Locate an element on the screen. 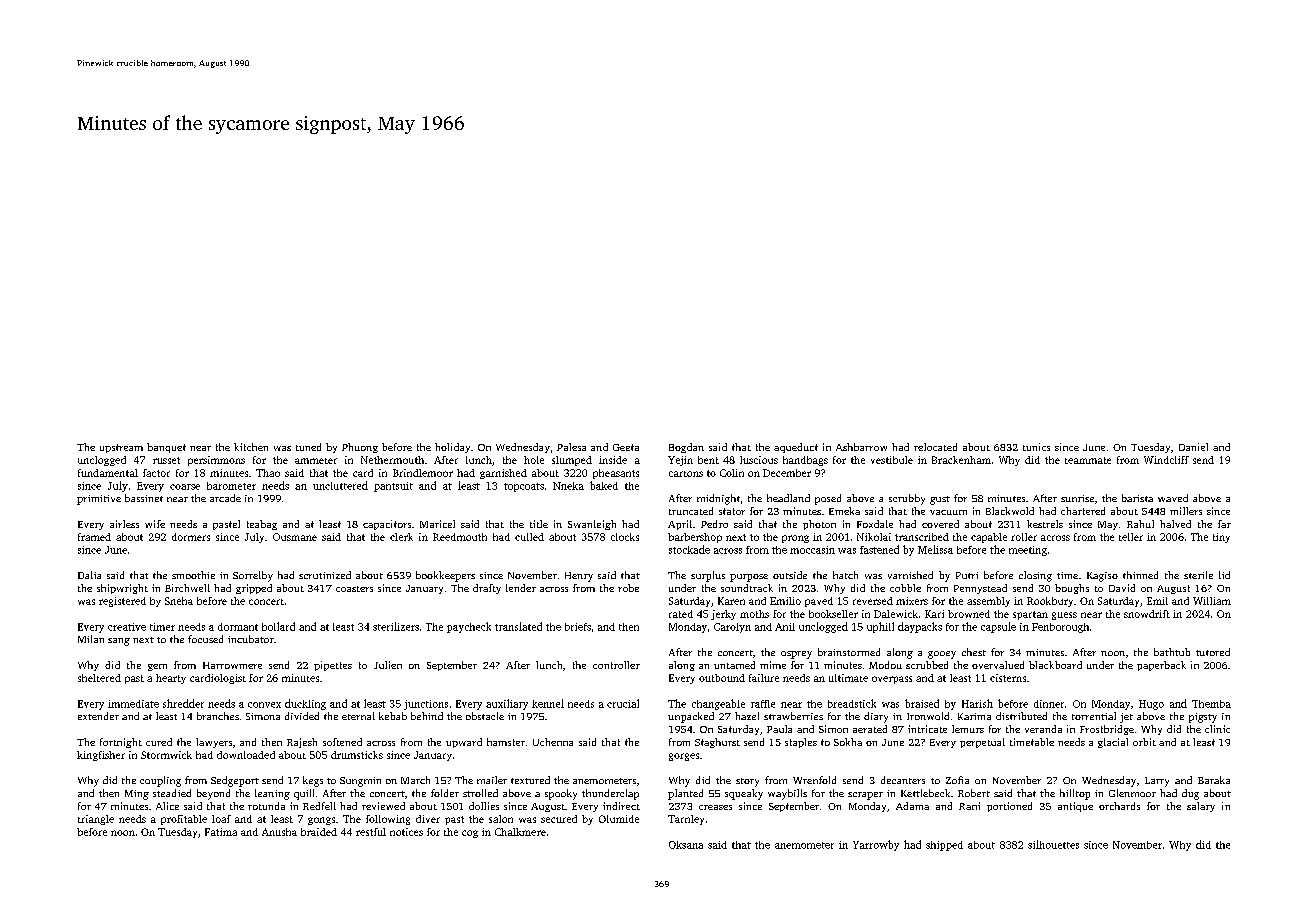  coupling is located at coordinates (160, 781).
